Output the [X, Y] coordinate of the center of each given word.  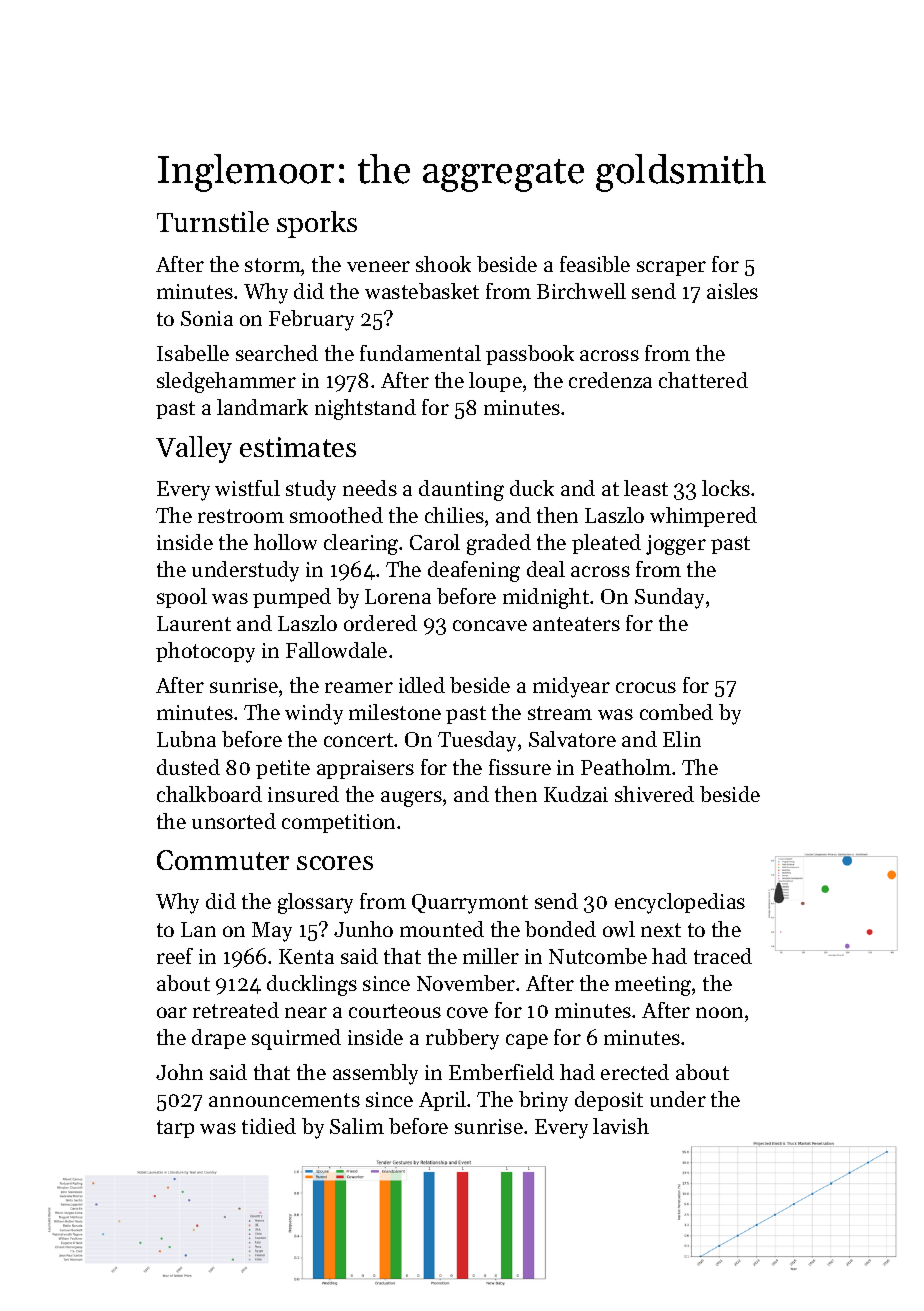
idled [422, 685]
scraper [671, 268]
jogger [676, 545]
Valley [194, 449]
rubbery [462, 1039]
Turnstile [213, 221]
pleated [606, 544]
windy [314, 714]
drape [219, 1039]
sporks [317, 224]
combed [676, 712]
